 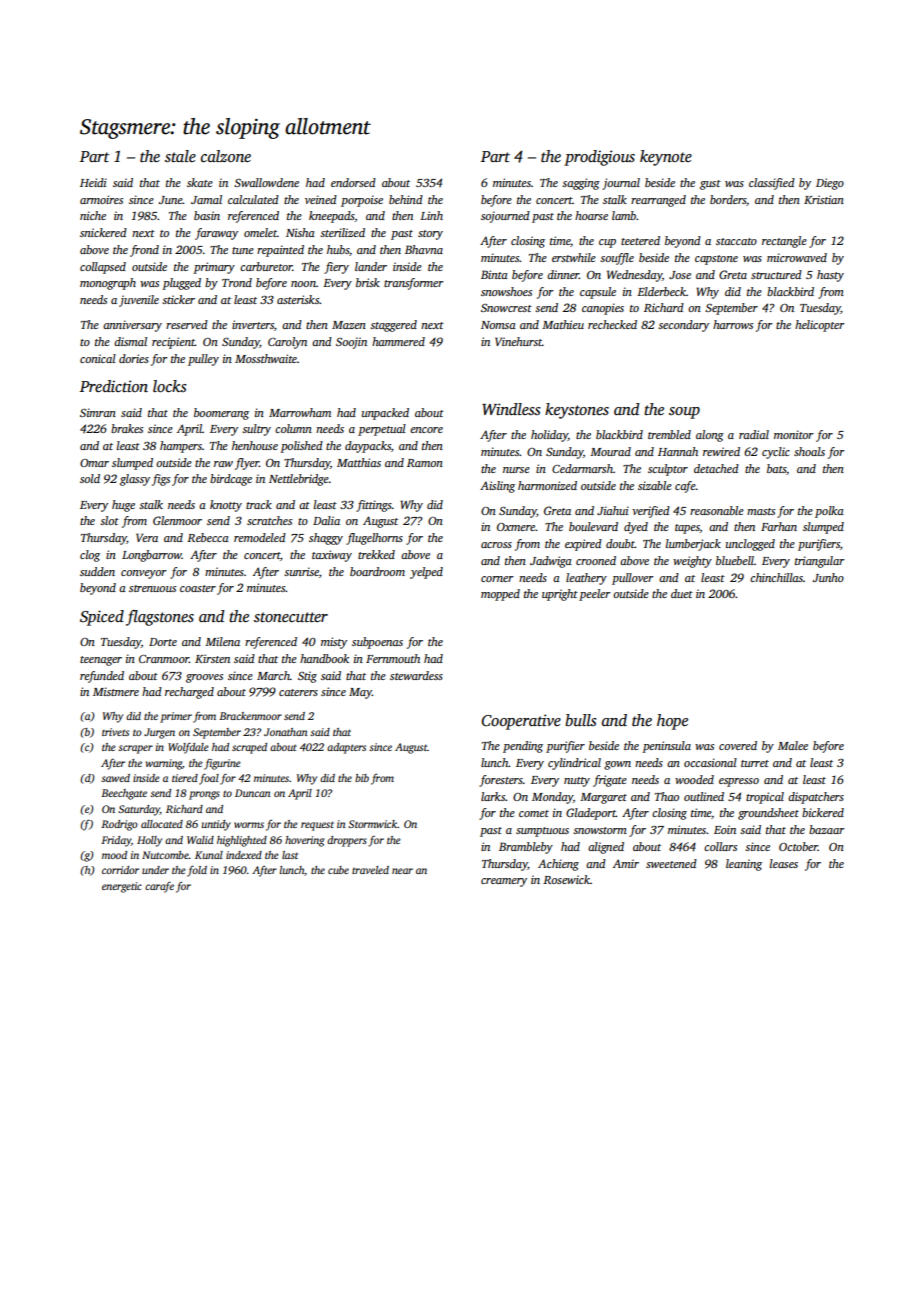 What do you see at coordinates (776, 577) in the document?
I see `chinchillas` at bounding box center [776, 577].
